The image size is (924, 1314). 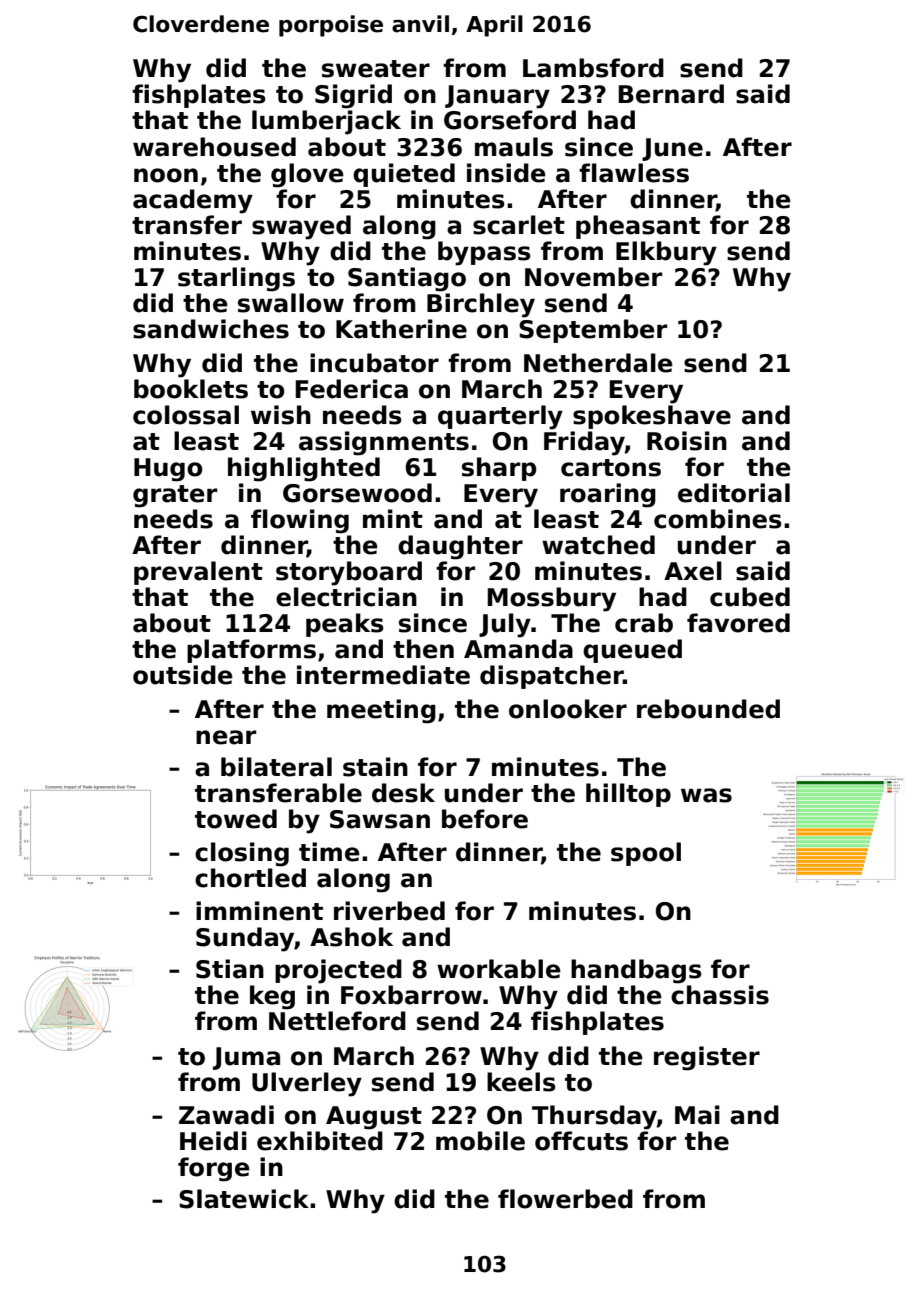 What do you see at coordinates (720, 995) in the screenshot?
I see `chassis` at bounding box center [720, 995].
